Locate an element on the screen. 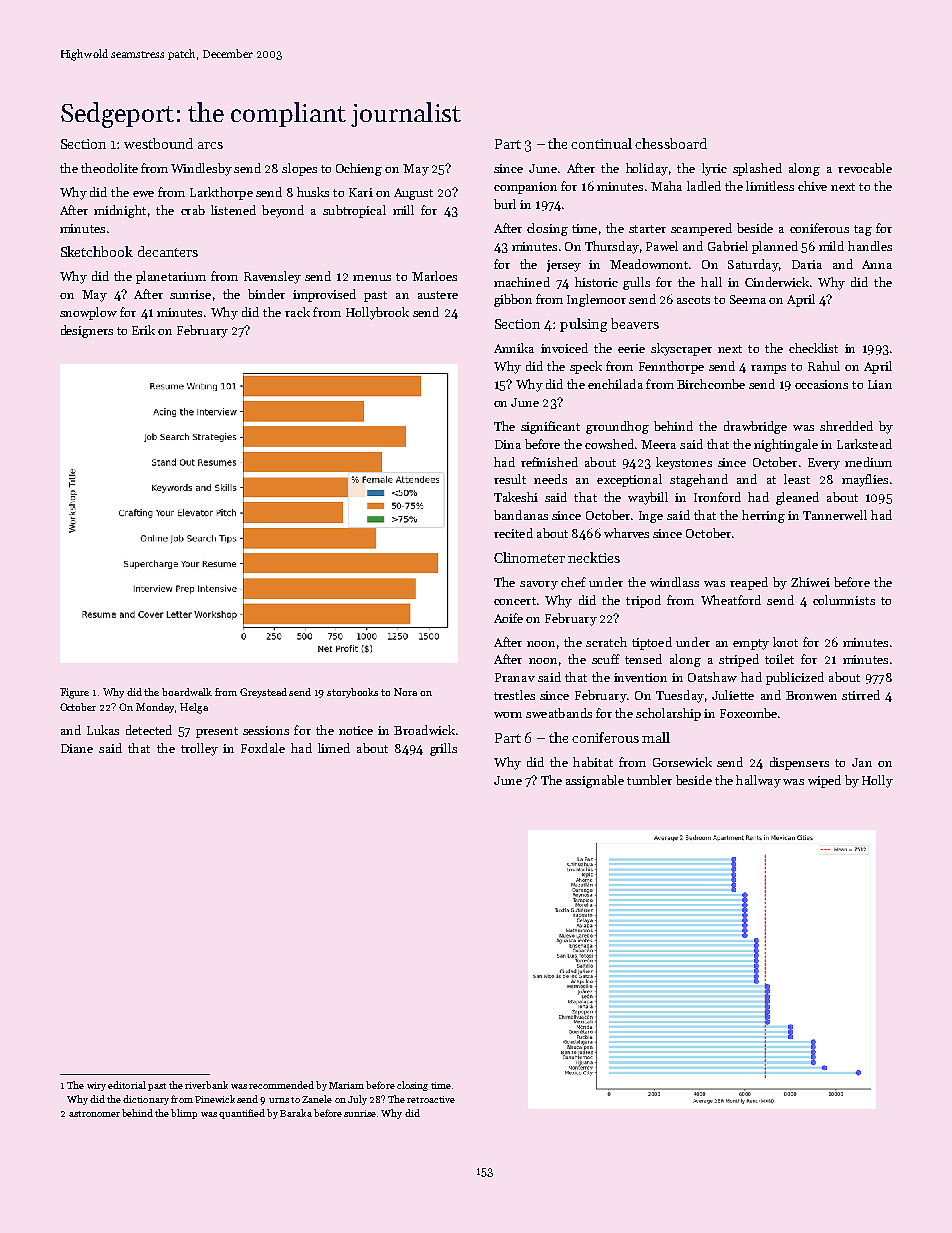 This screenshot has width=952, height=1233. grills is located at coordinates (443, 749).
